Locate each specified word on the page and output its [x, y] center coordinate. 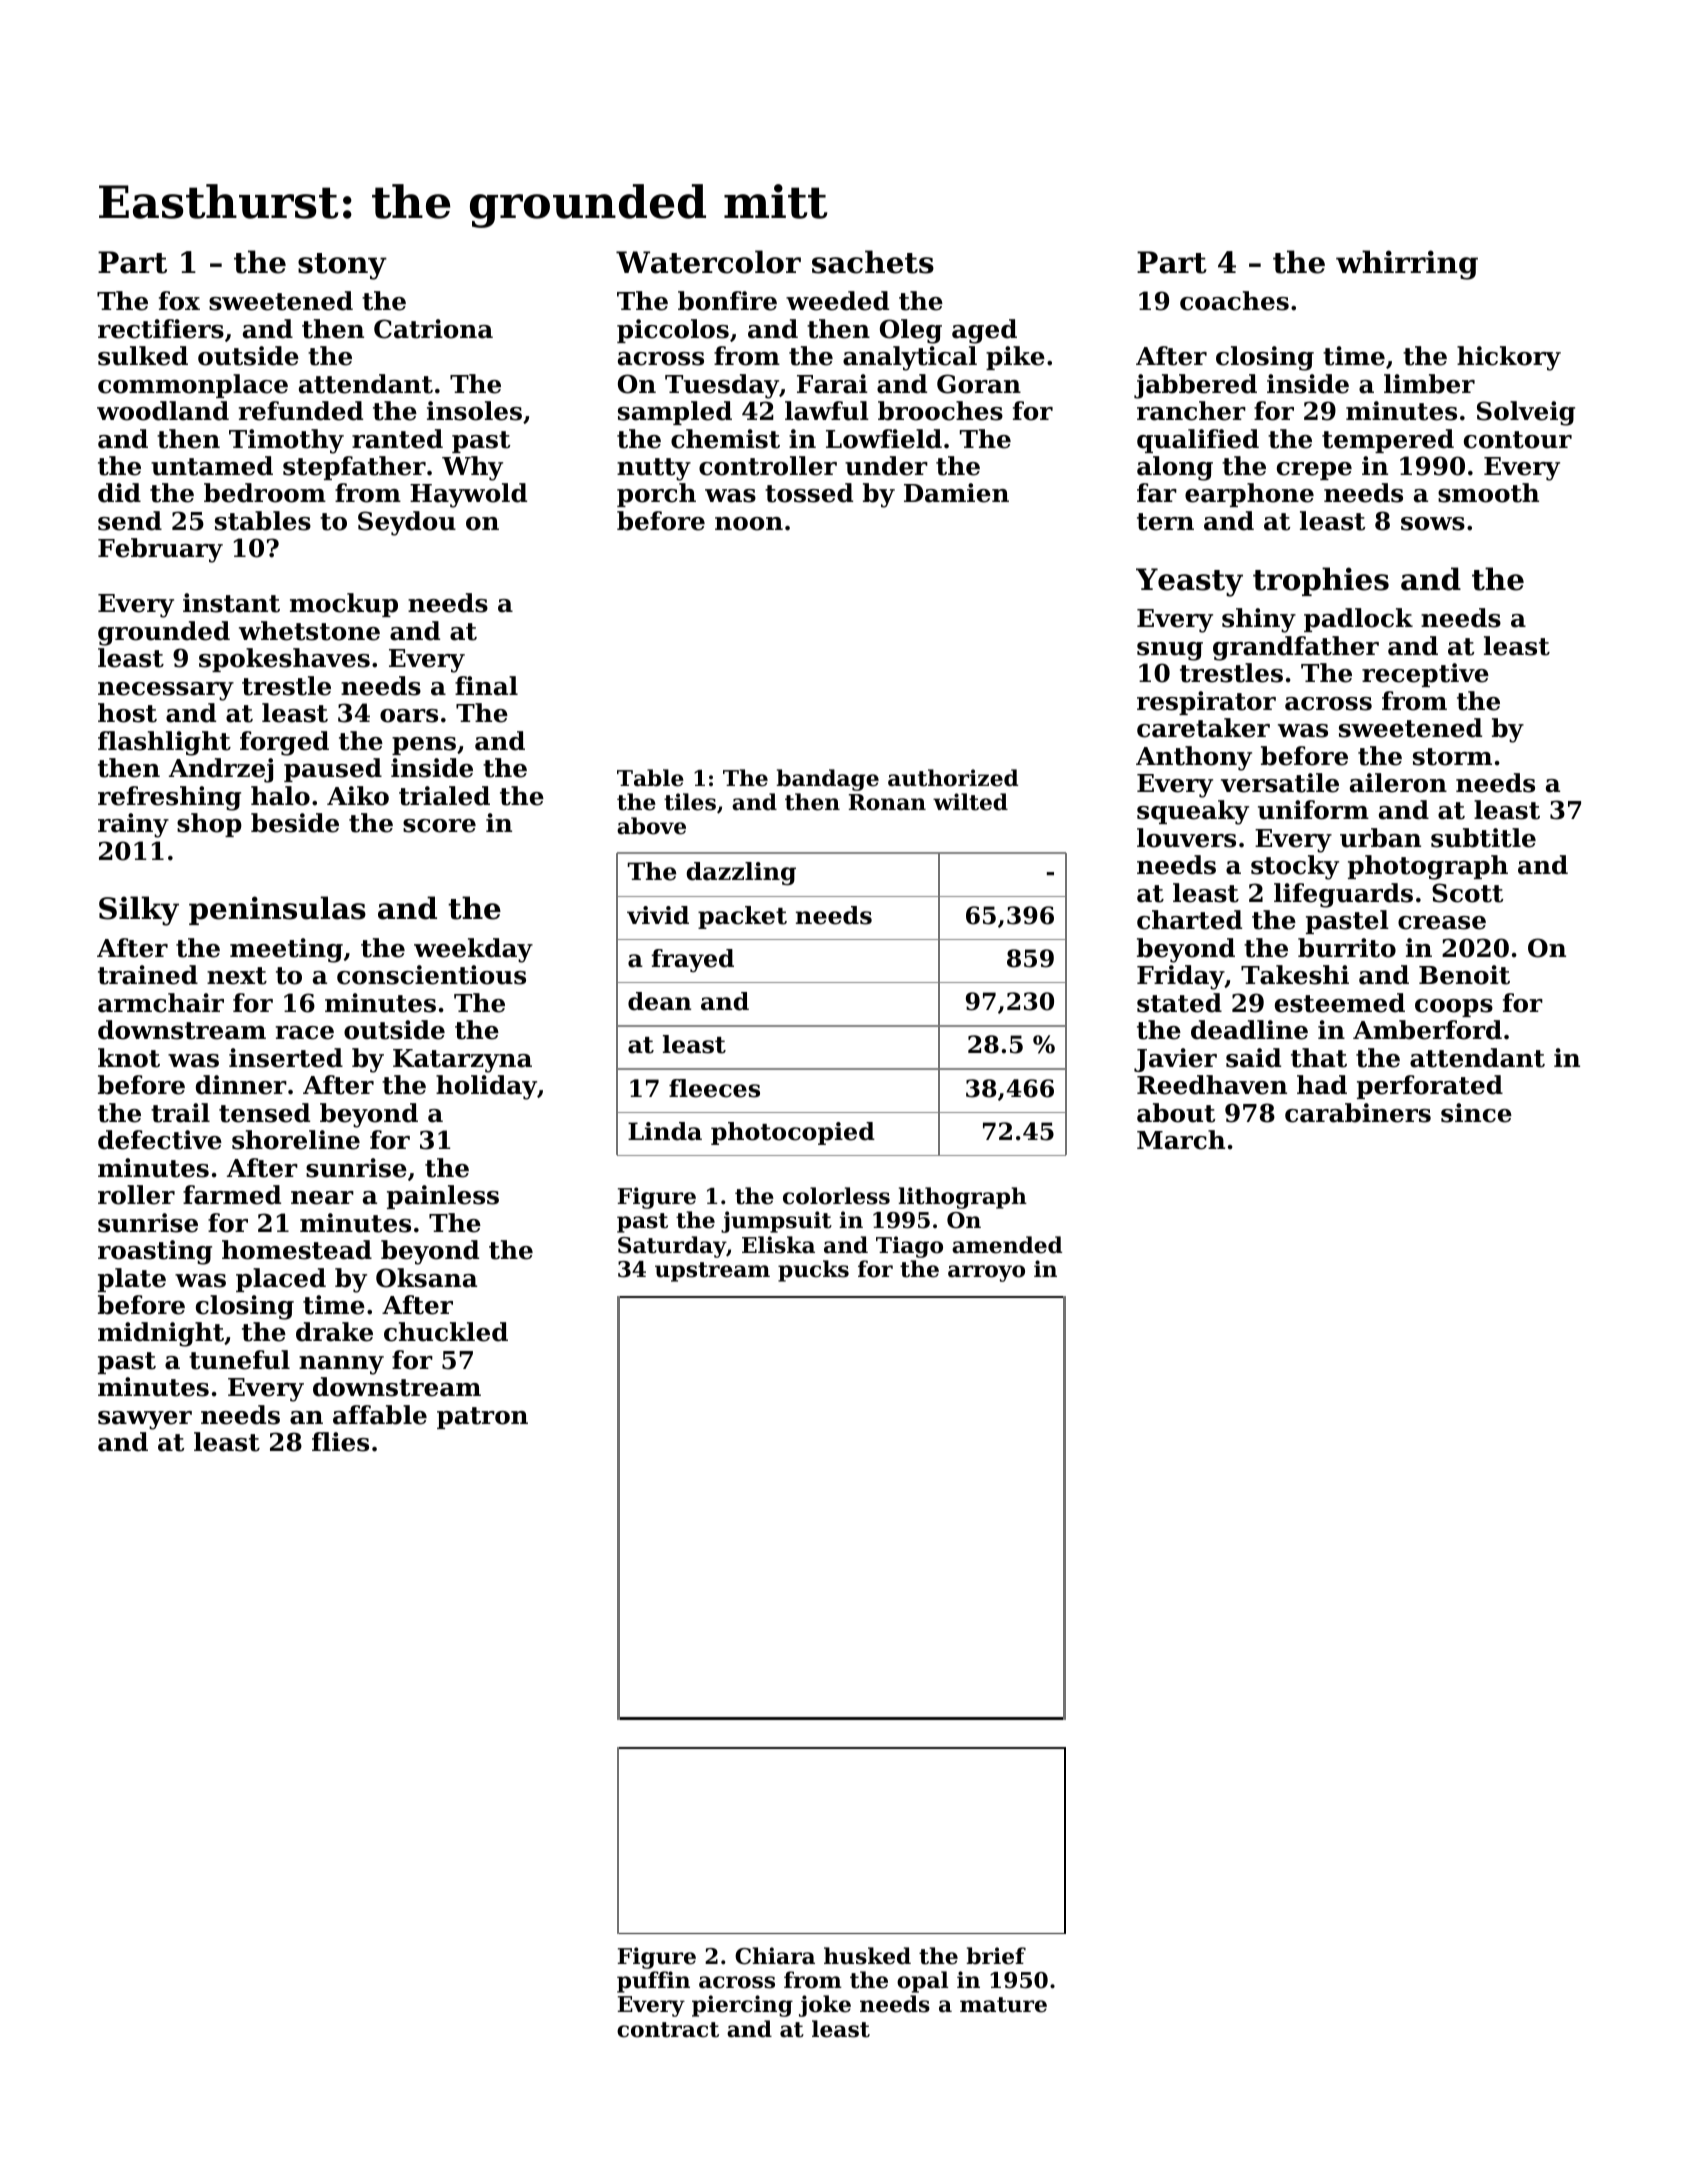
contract [668, 2030]
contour [1518, 440]
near [322, 1198]
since [1476, 1113]
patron [482, 1418]
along [1175, 468]
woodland [163, 411]
